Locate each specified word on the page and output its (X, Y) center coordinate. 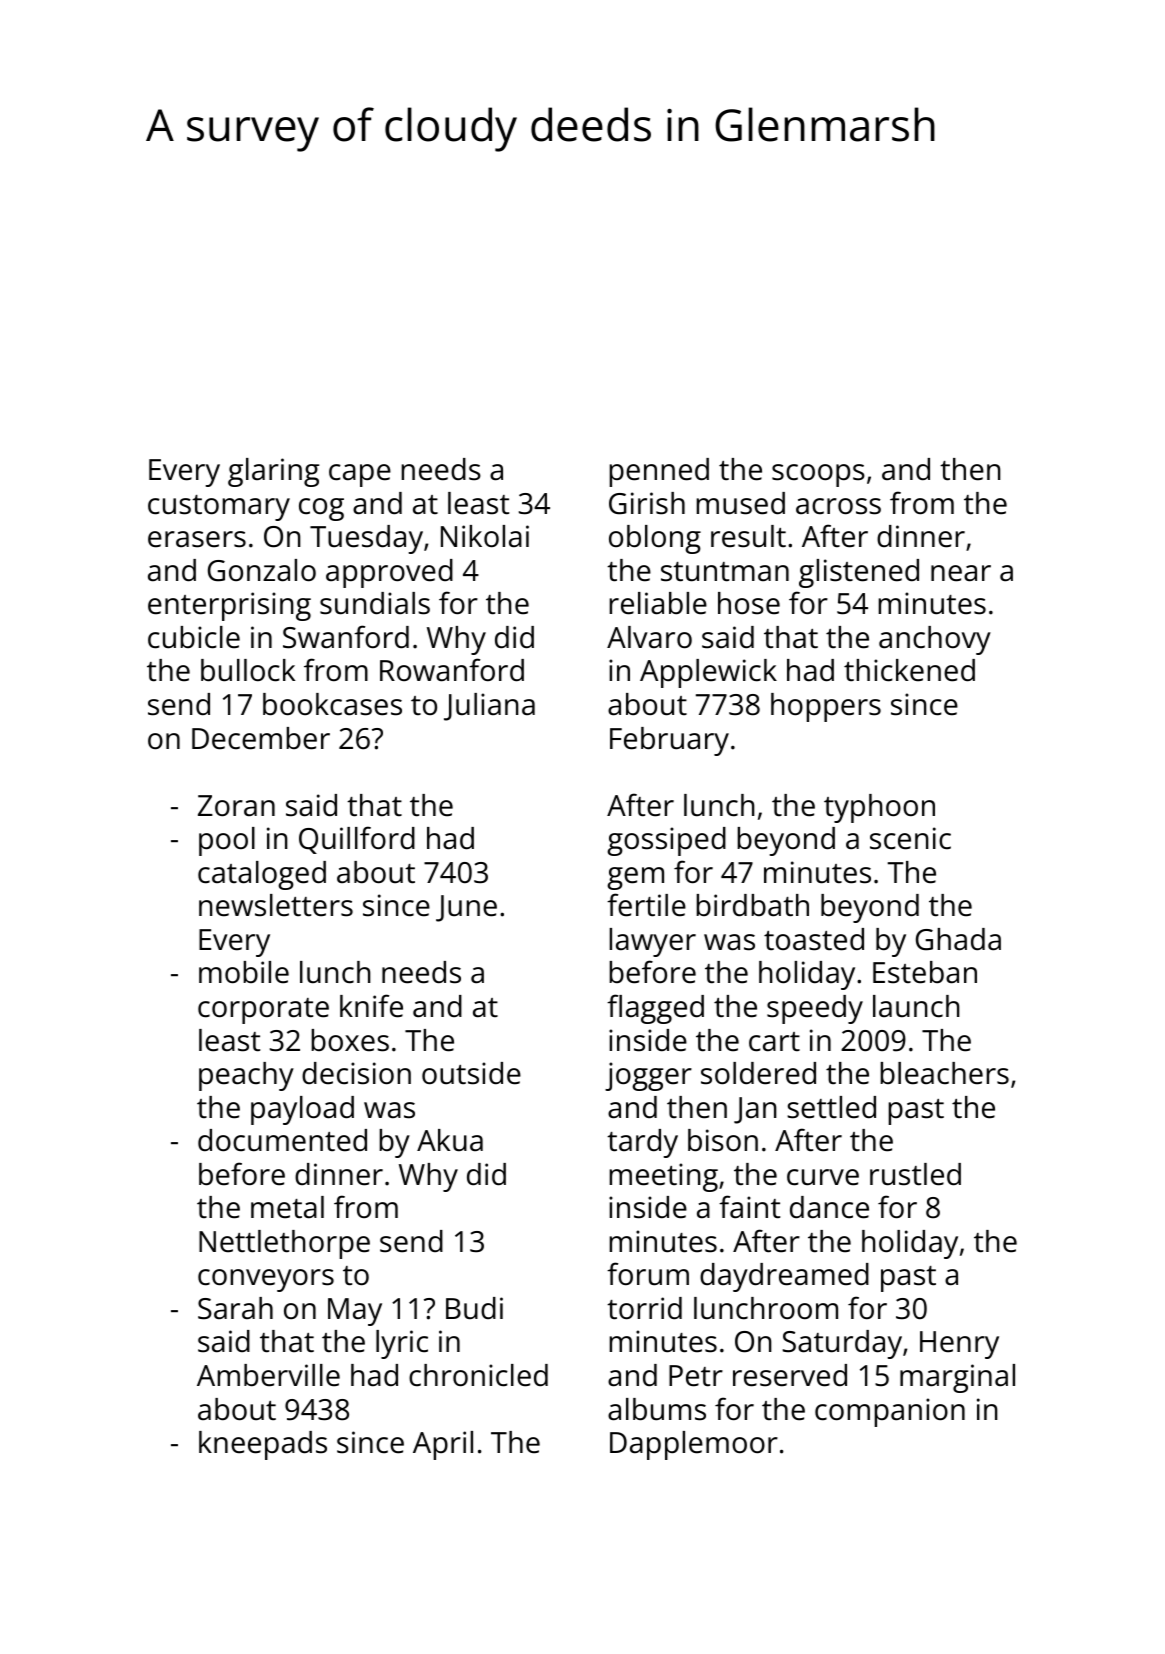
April (443, 1445)
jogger (648, 1076)
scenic (910, 838)
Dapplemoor (694, 1445)
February (669, 741)
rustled (915, 1174)
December (261, 738)
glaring (273, 472)
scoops (818, 475)
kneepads (263, 1445)
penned (659, 472)
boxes (350, 1040)
